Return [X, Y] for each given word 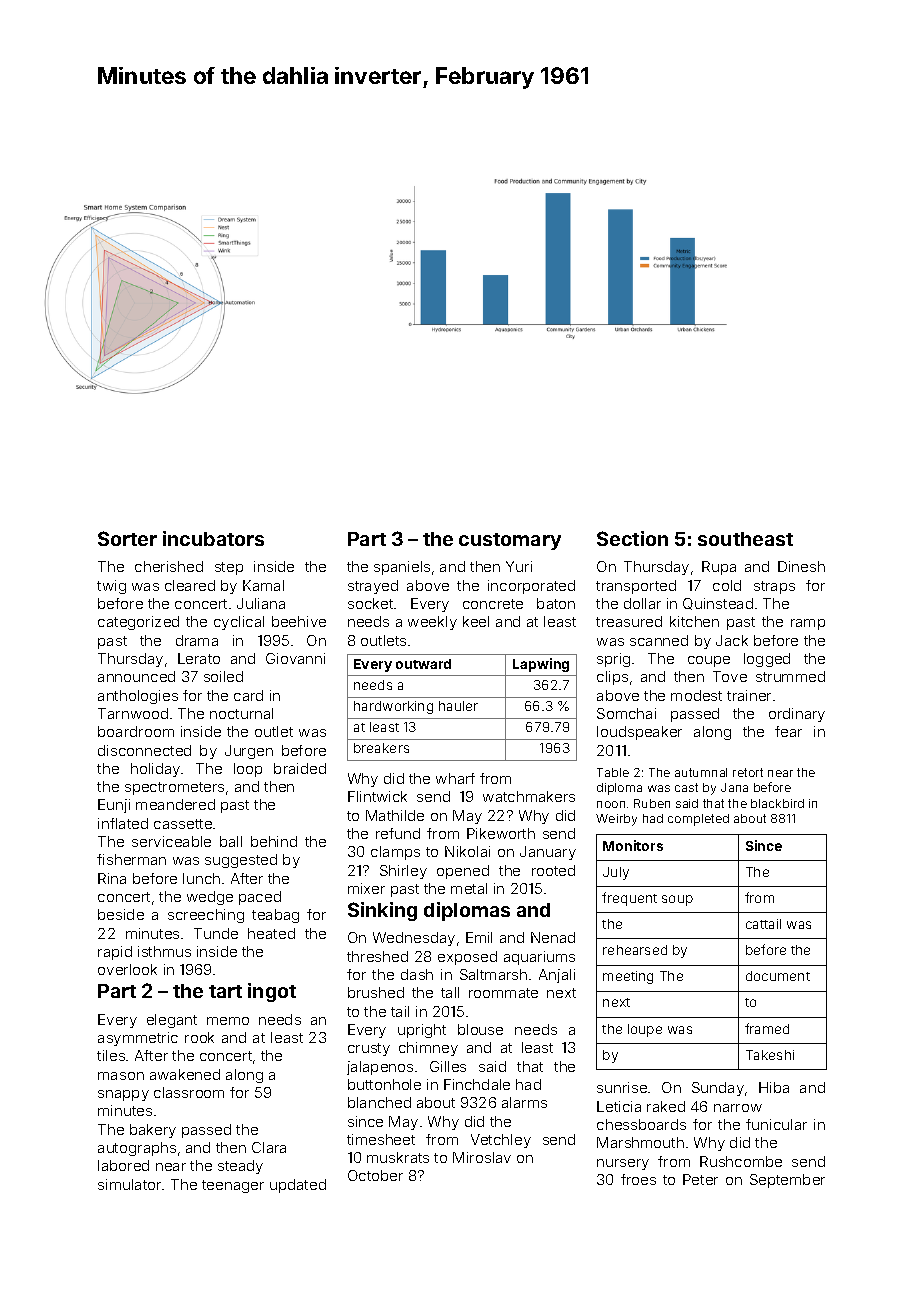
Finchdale [477, 1084]
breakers [381, 748]
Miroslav [482, 1157]
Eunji [114, 806]
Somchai [626, 713]
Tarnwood [133, 713]
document [778, 976]
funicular [776, 1124]
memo [228, 1021]
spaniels [402, 568]
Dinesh [801, 566]
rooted [553, 870]
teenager [233, 1186]
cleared [190, 585]
